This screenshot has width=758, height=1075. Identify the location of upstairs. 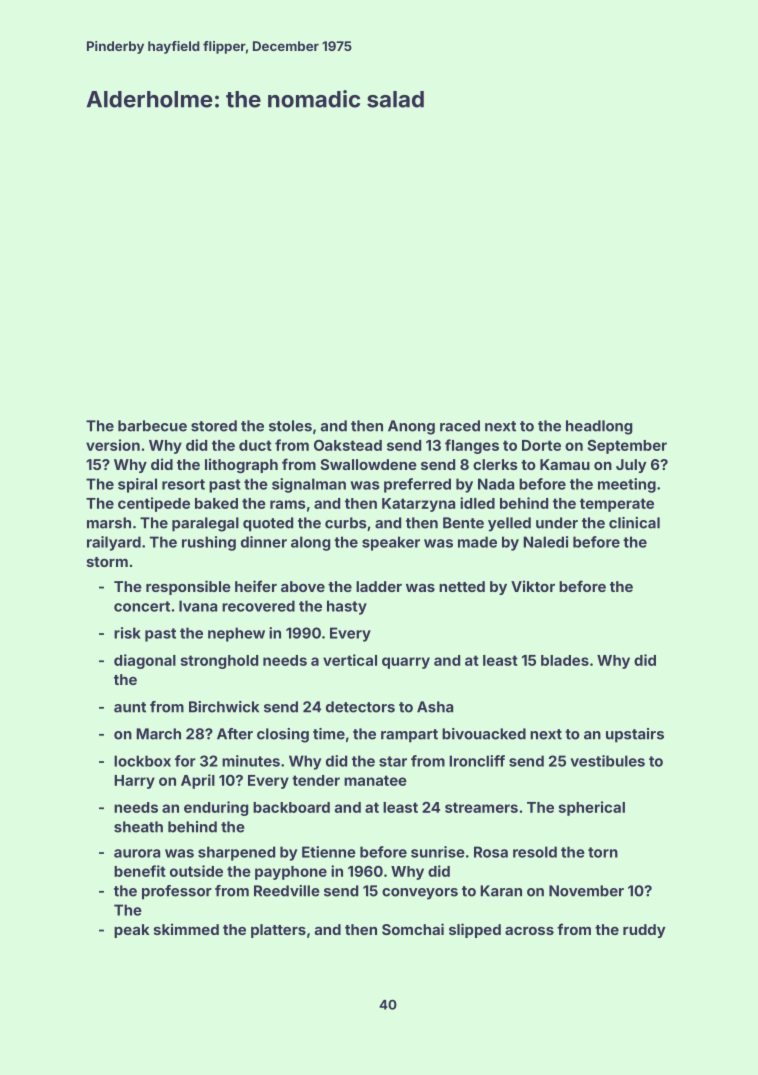
(635, 735).
